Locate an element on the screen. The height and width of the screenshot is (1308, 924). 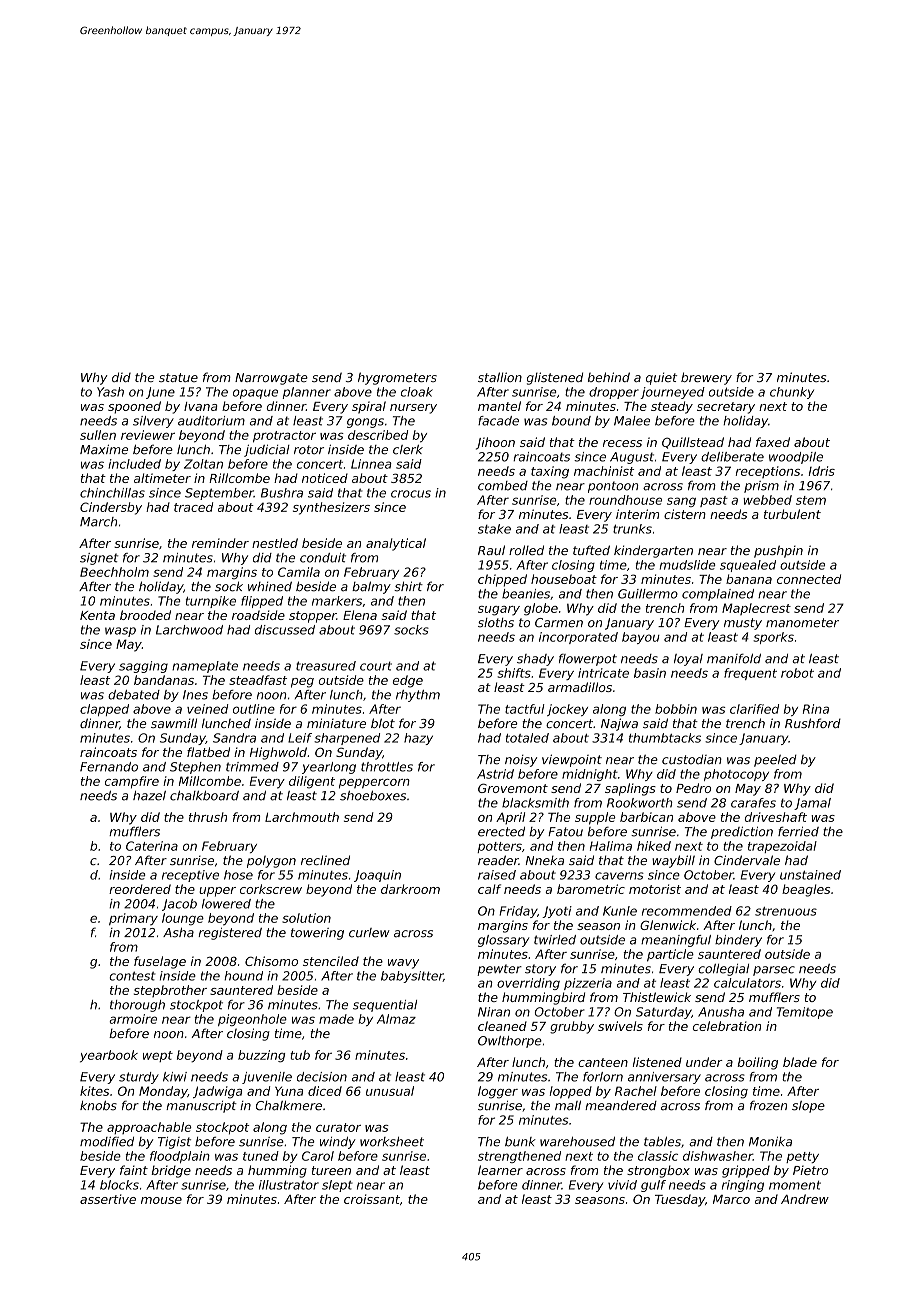
reclined is located at coordinates (325, 860).
